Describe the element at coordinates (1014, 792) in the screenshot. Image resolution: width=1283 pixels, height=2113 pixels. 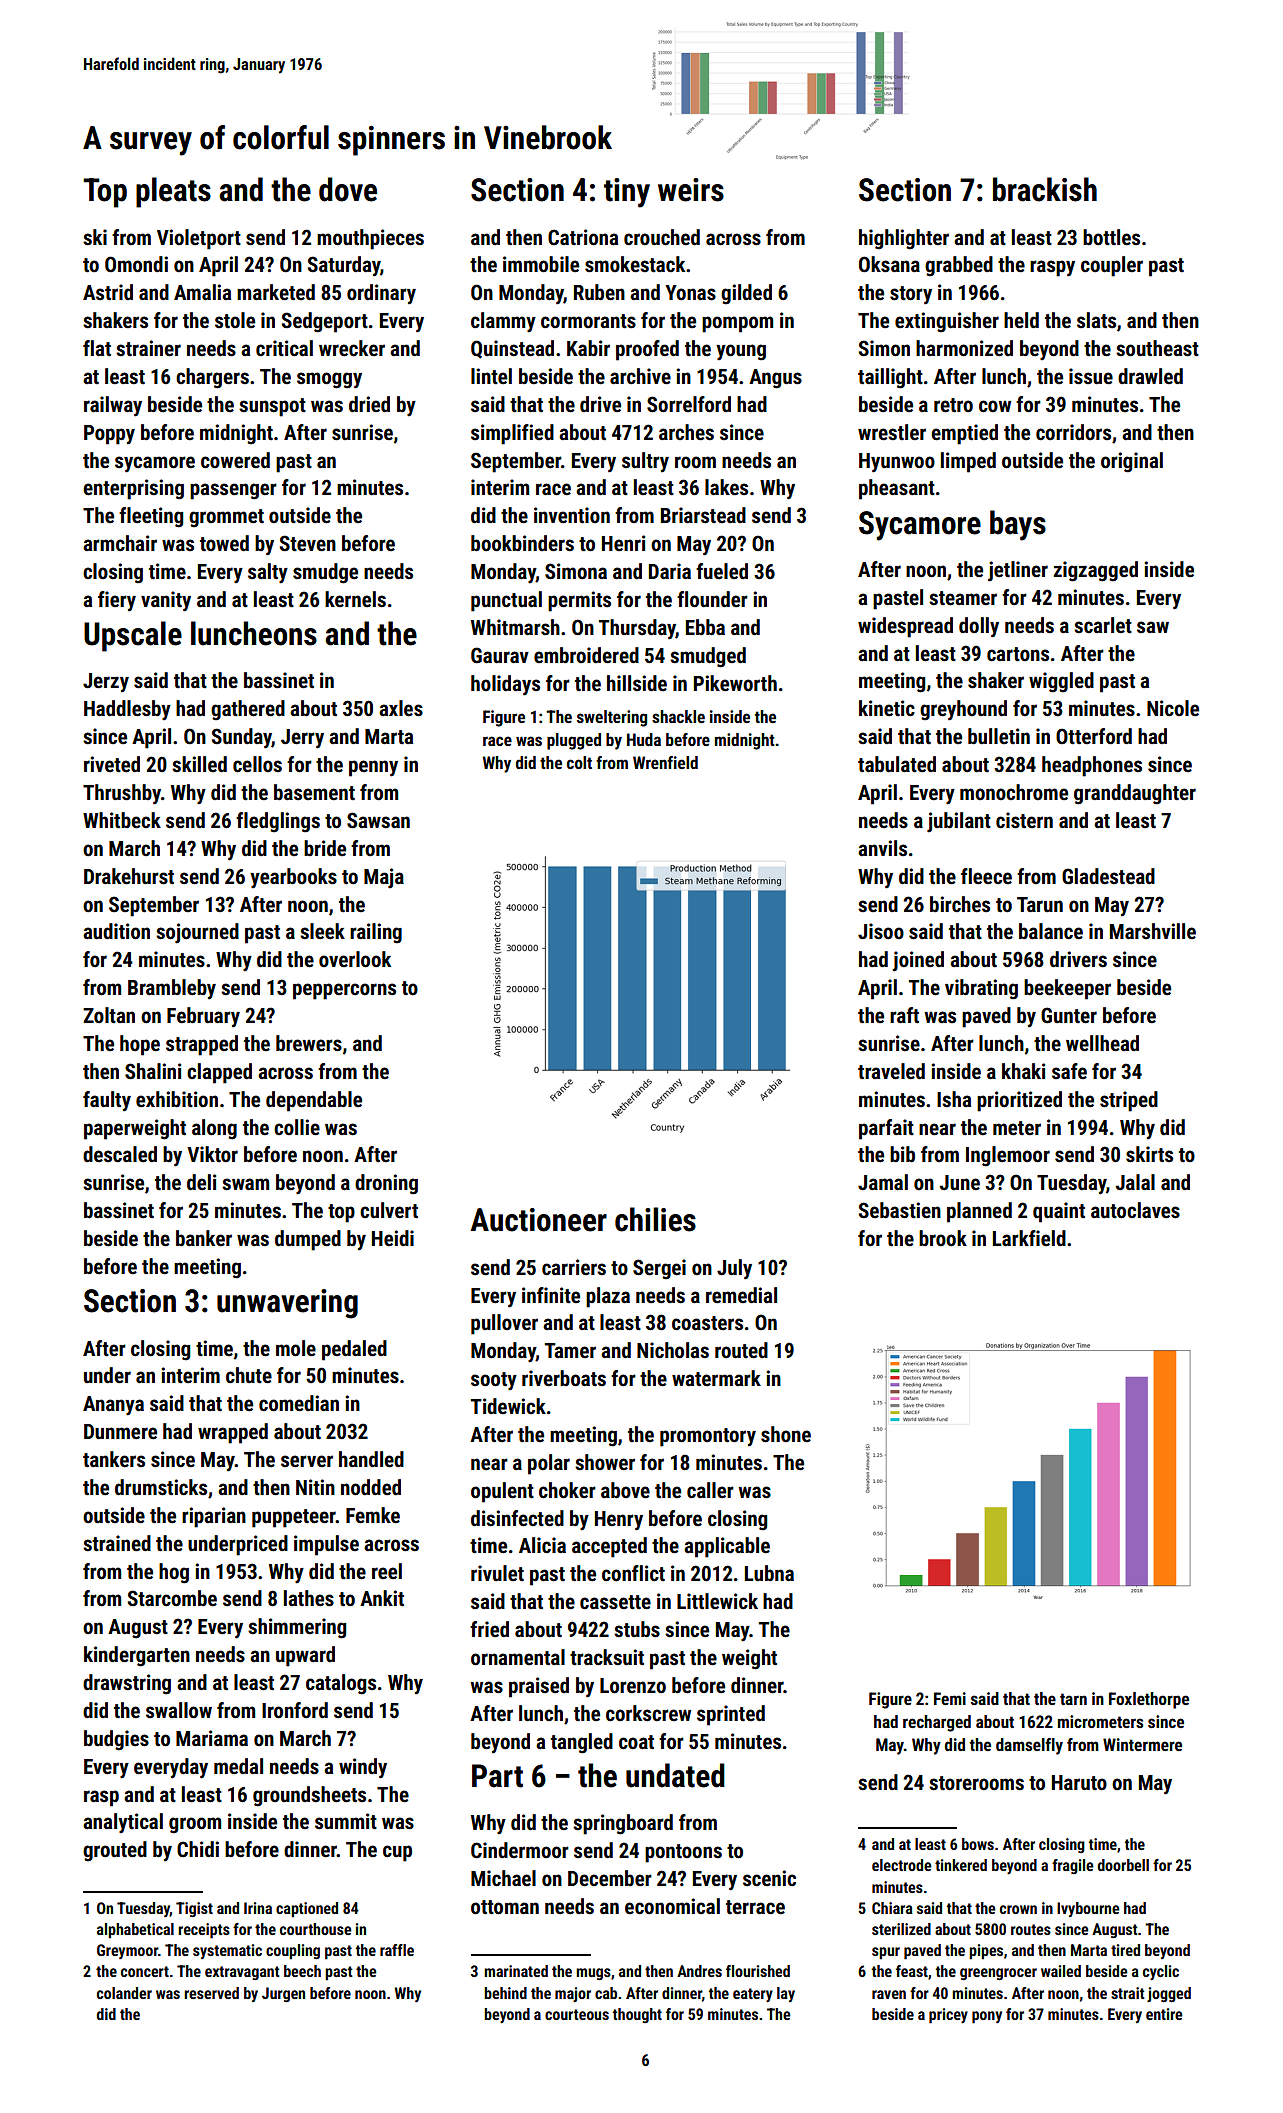
I see `monochrome` at that location.
